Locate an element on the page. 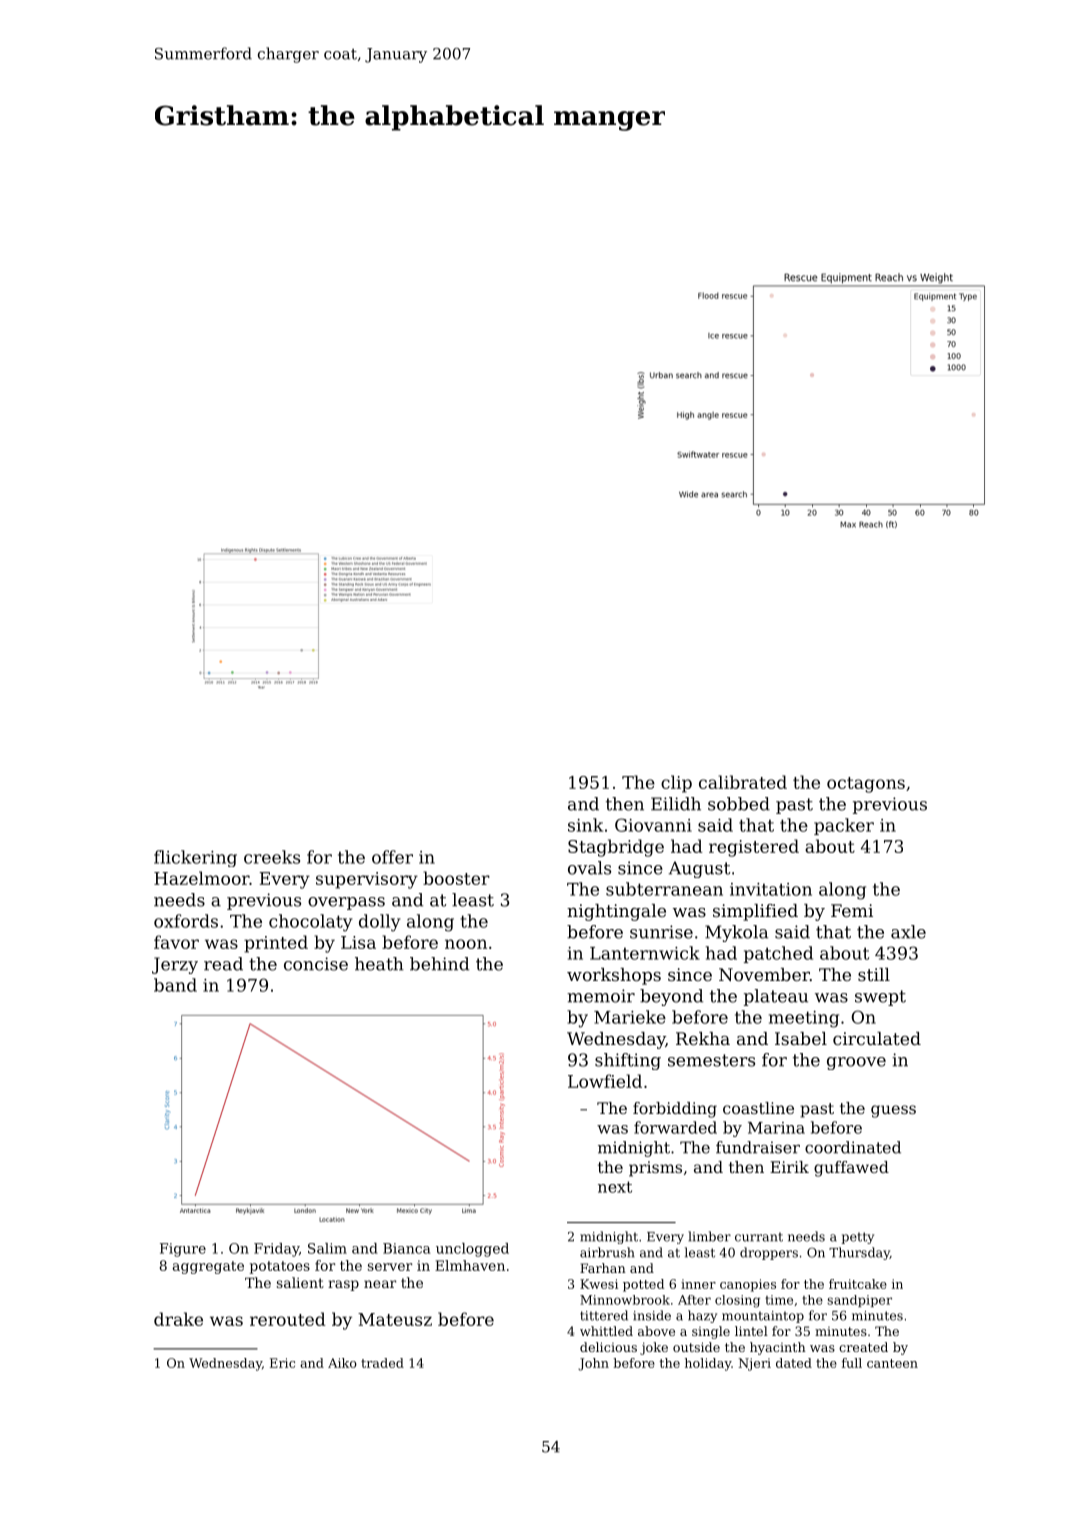 The width and height of the document is (1082, 1537). Giovanni is located at coordinates (653, 825).
